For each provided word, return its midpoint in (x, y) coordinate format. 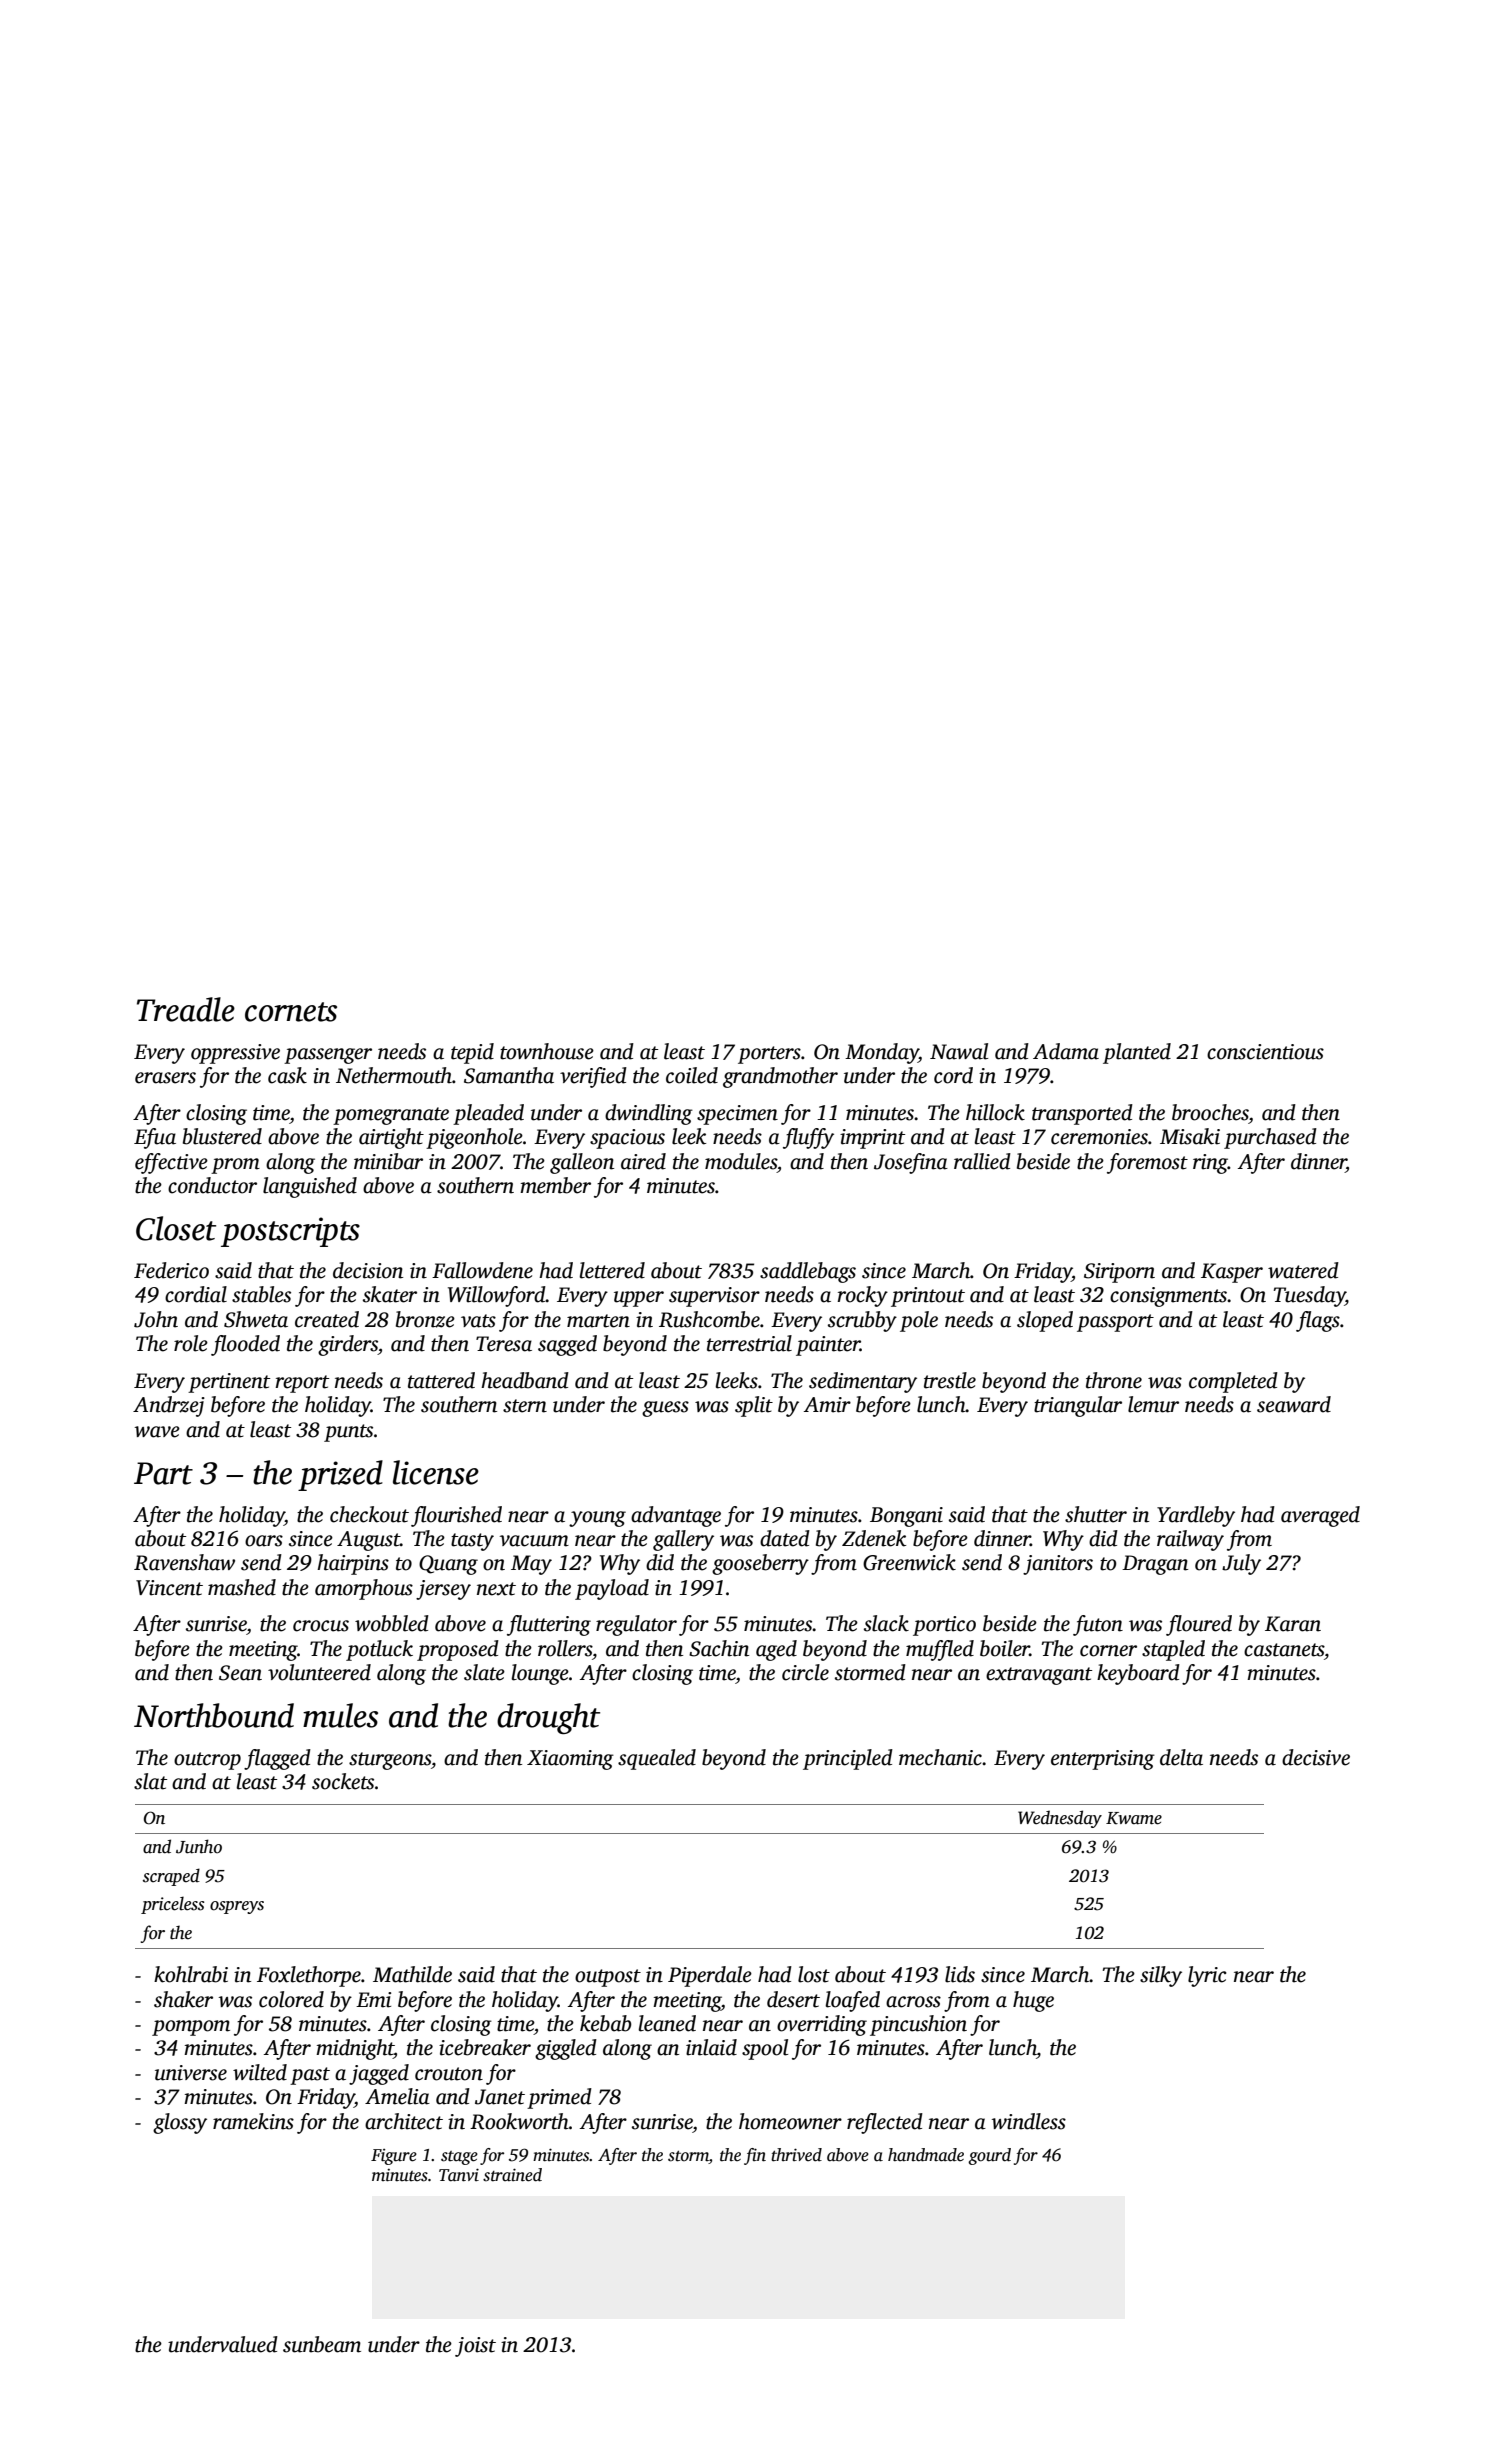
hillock (995, 1112)
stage (459, 2158)
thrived (796, 2155)
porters (769, 1055)
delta (1181, 1757)
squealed (657, 1759)
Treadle (186, 1009)
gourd (989, 2156)
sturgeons (390, 1761)
